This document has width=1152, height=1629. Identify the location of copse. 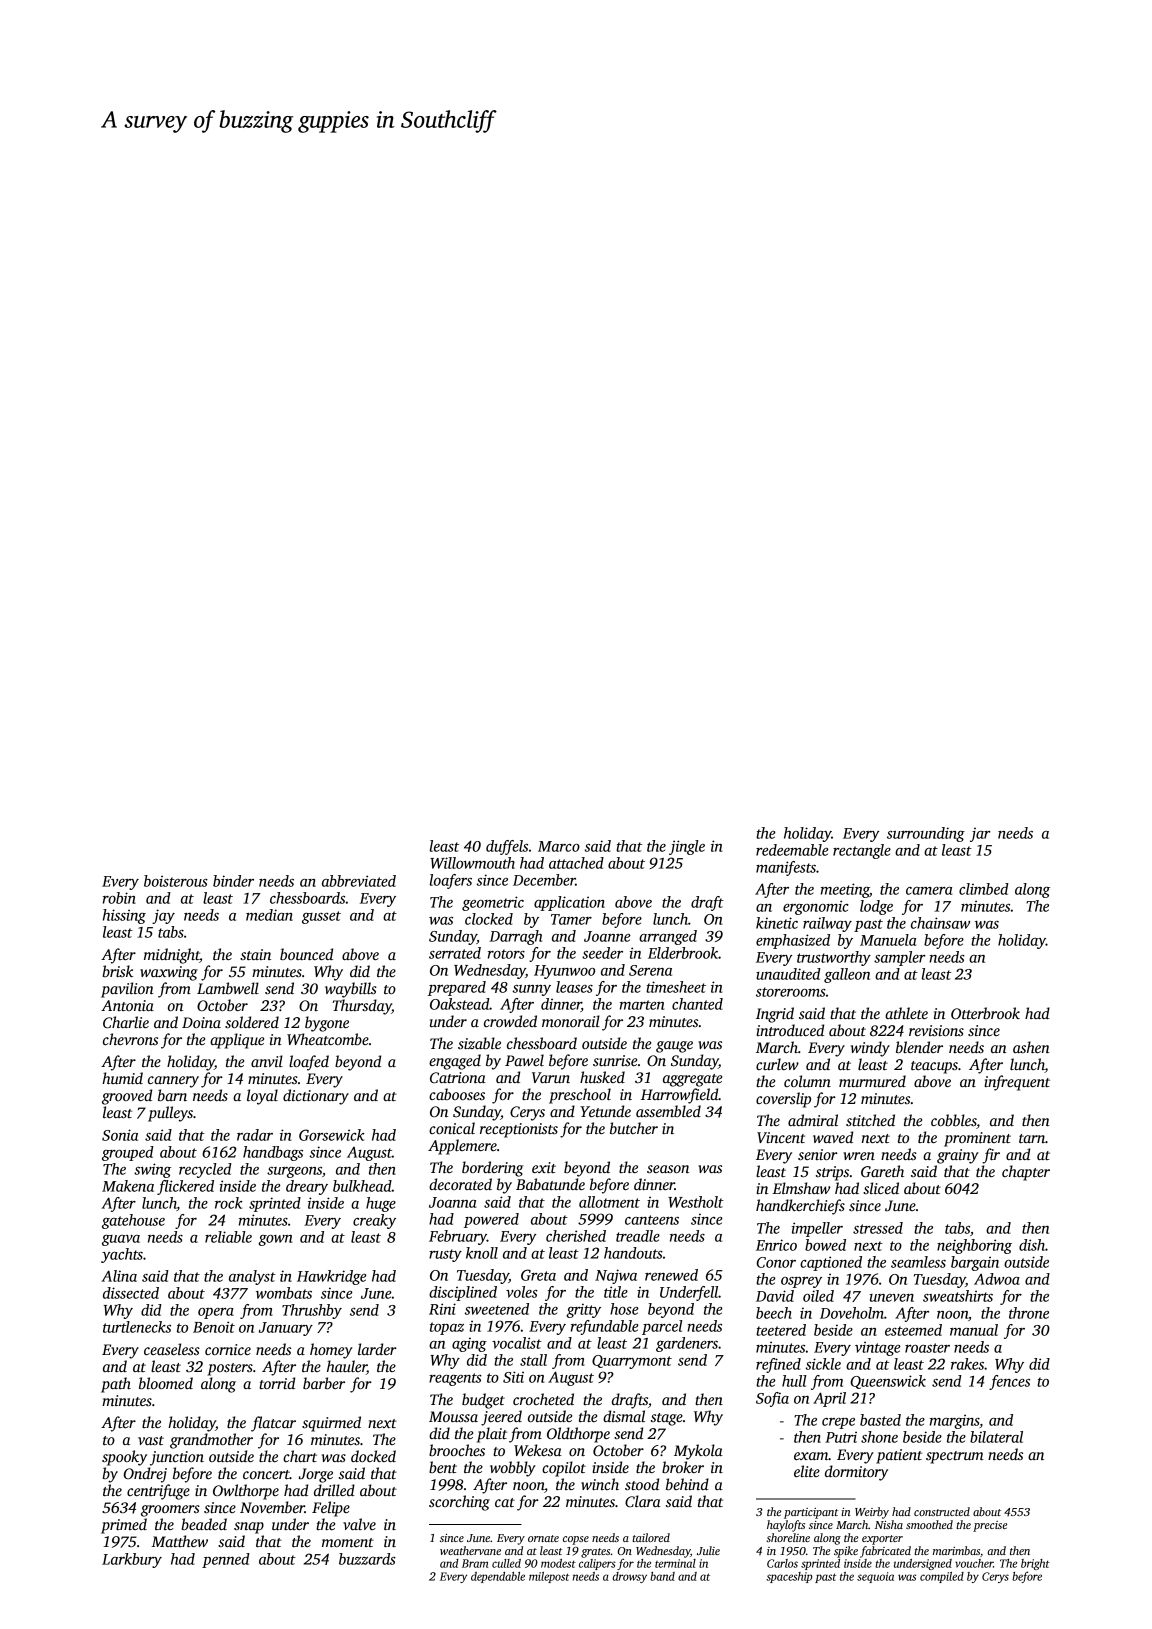
(576, 1540).
